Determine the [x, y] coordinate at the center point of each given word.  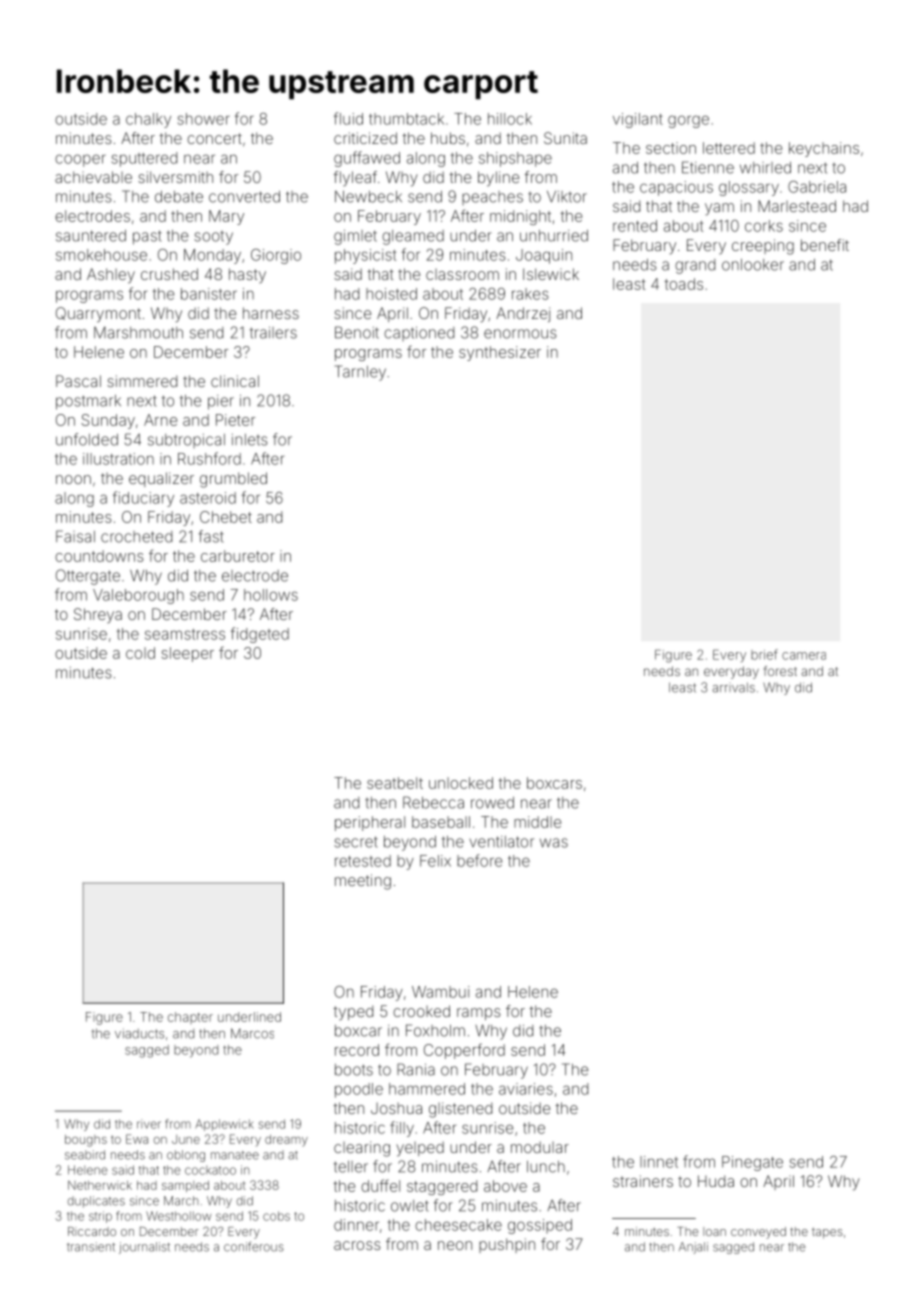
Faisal [75, 536]
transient [91, 1247]
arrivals [733, 687]
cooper [80, 160]
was [554, 843]
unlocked [461, 783]
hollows [271, 595]
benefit [825, 245]
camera [804, 656]
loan [714, 1231]
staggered [442, 1187]
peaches [492, 198]
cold [140, 653]
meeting [363, 882]
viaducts [139, 1033]
